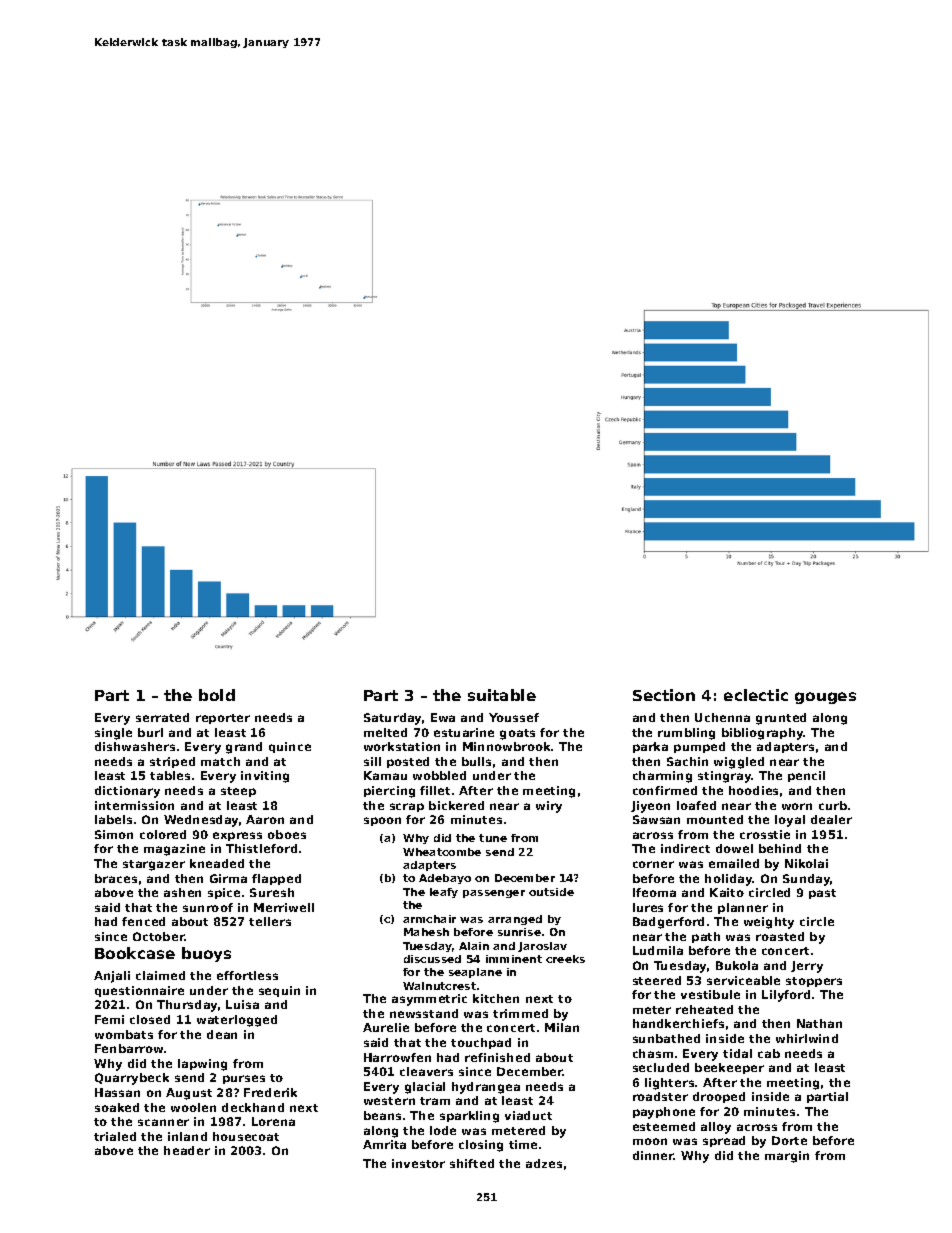 The image size is (952, 1233). What do you see at coordinates (729, 1068) in the document?
I see `beekeeper` at bounding box center [729, 1068].
